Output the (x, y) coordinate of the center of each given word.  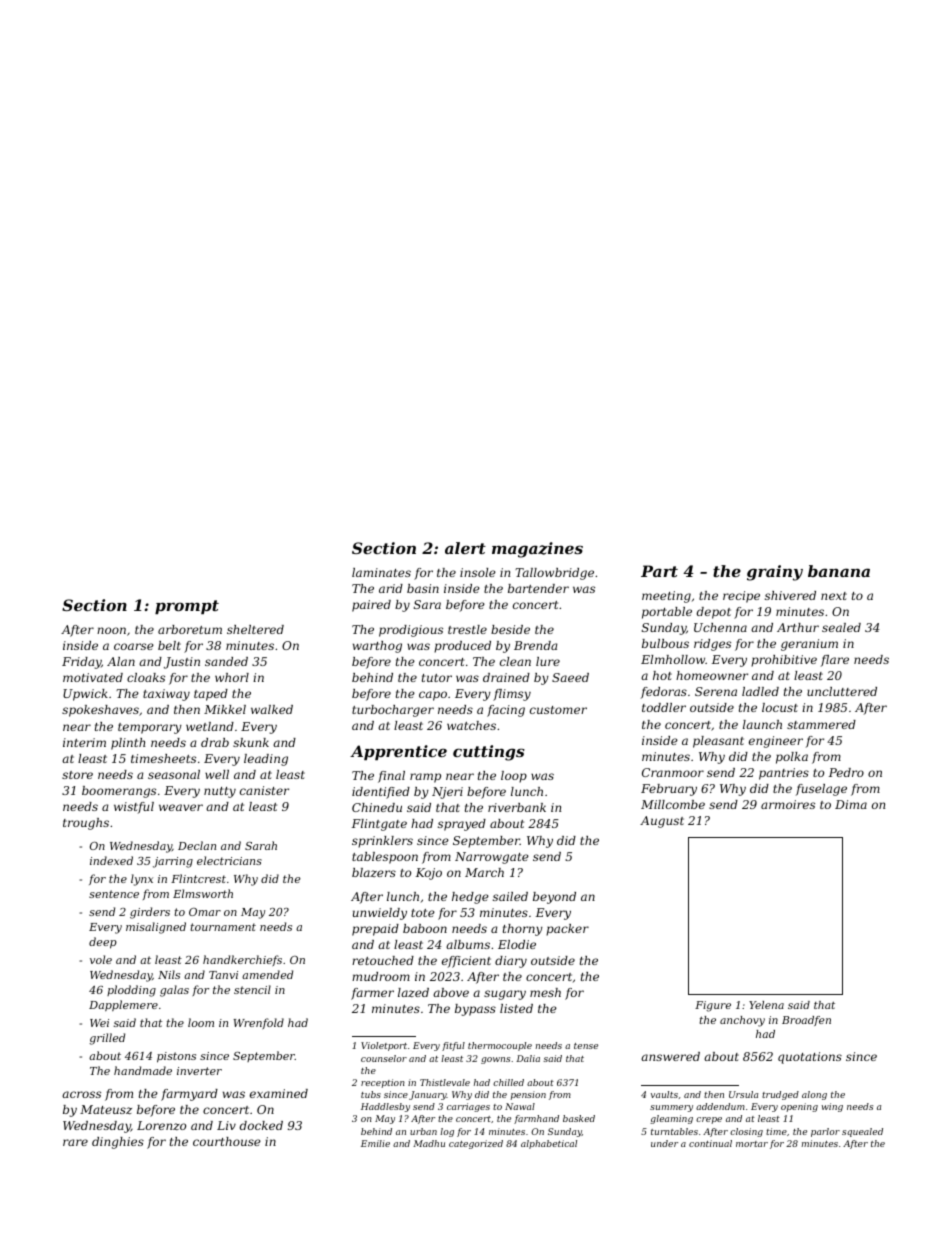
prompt (187, 607)
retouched (383, 960)
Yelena (766, 1005)
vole (101, 959)
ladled (760, 691)
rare (75, 1142)
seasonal (174, 774)
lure (548, 661)
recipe (741, 597)
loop (514, 777)
